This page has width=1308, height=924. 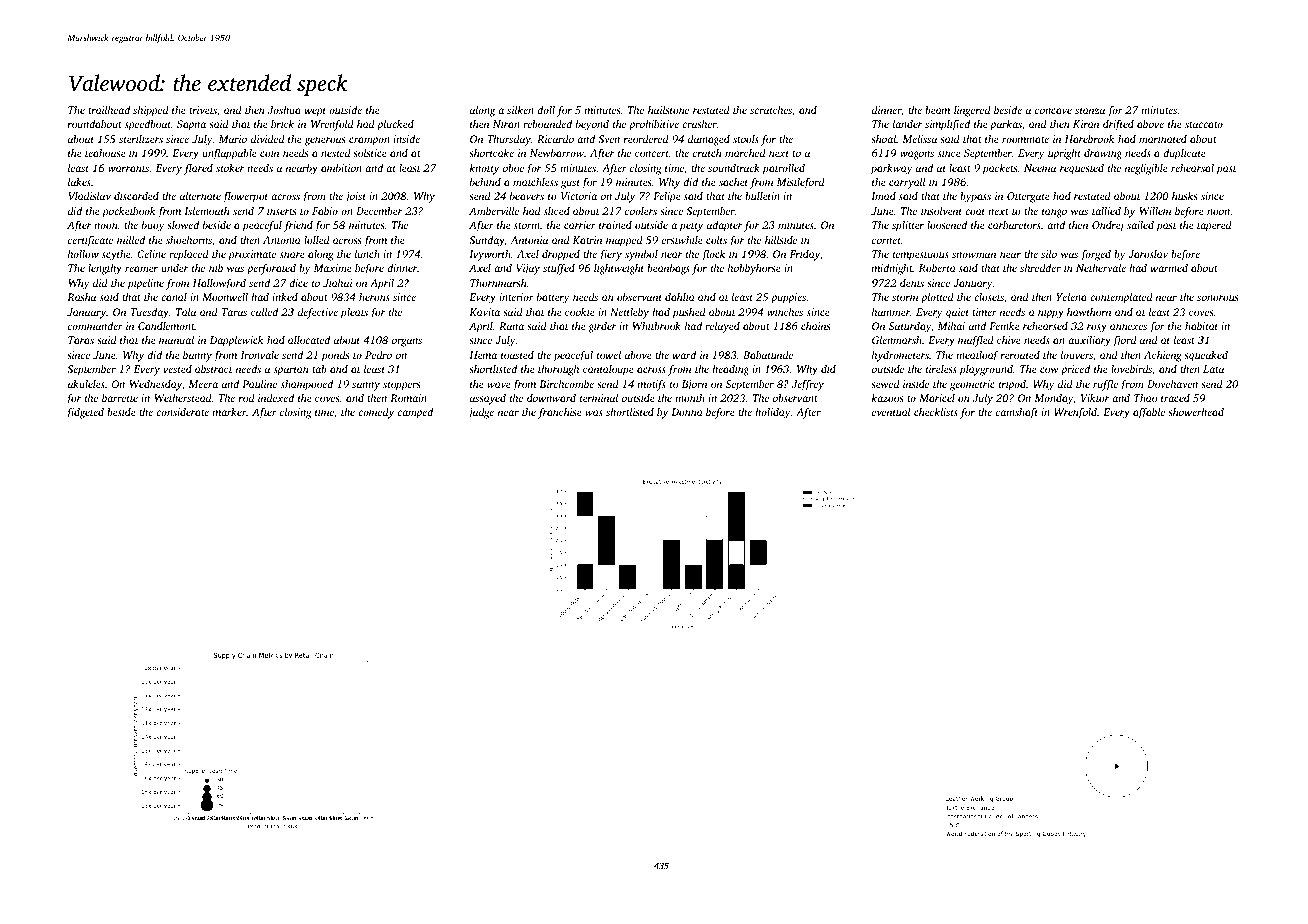 What do you see at coordinates (781, 240) in the page?
I see `hillside` at bounding box center [781, 240].
